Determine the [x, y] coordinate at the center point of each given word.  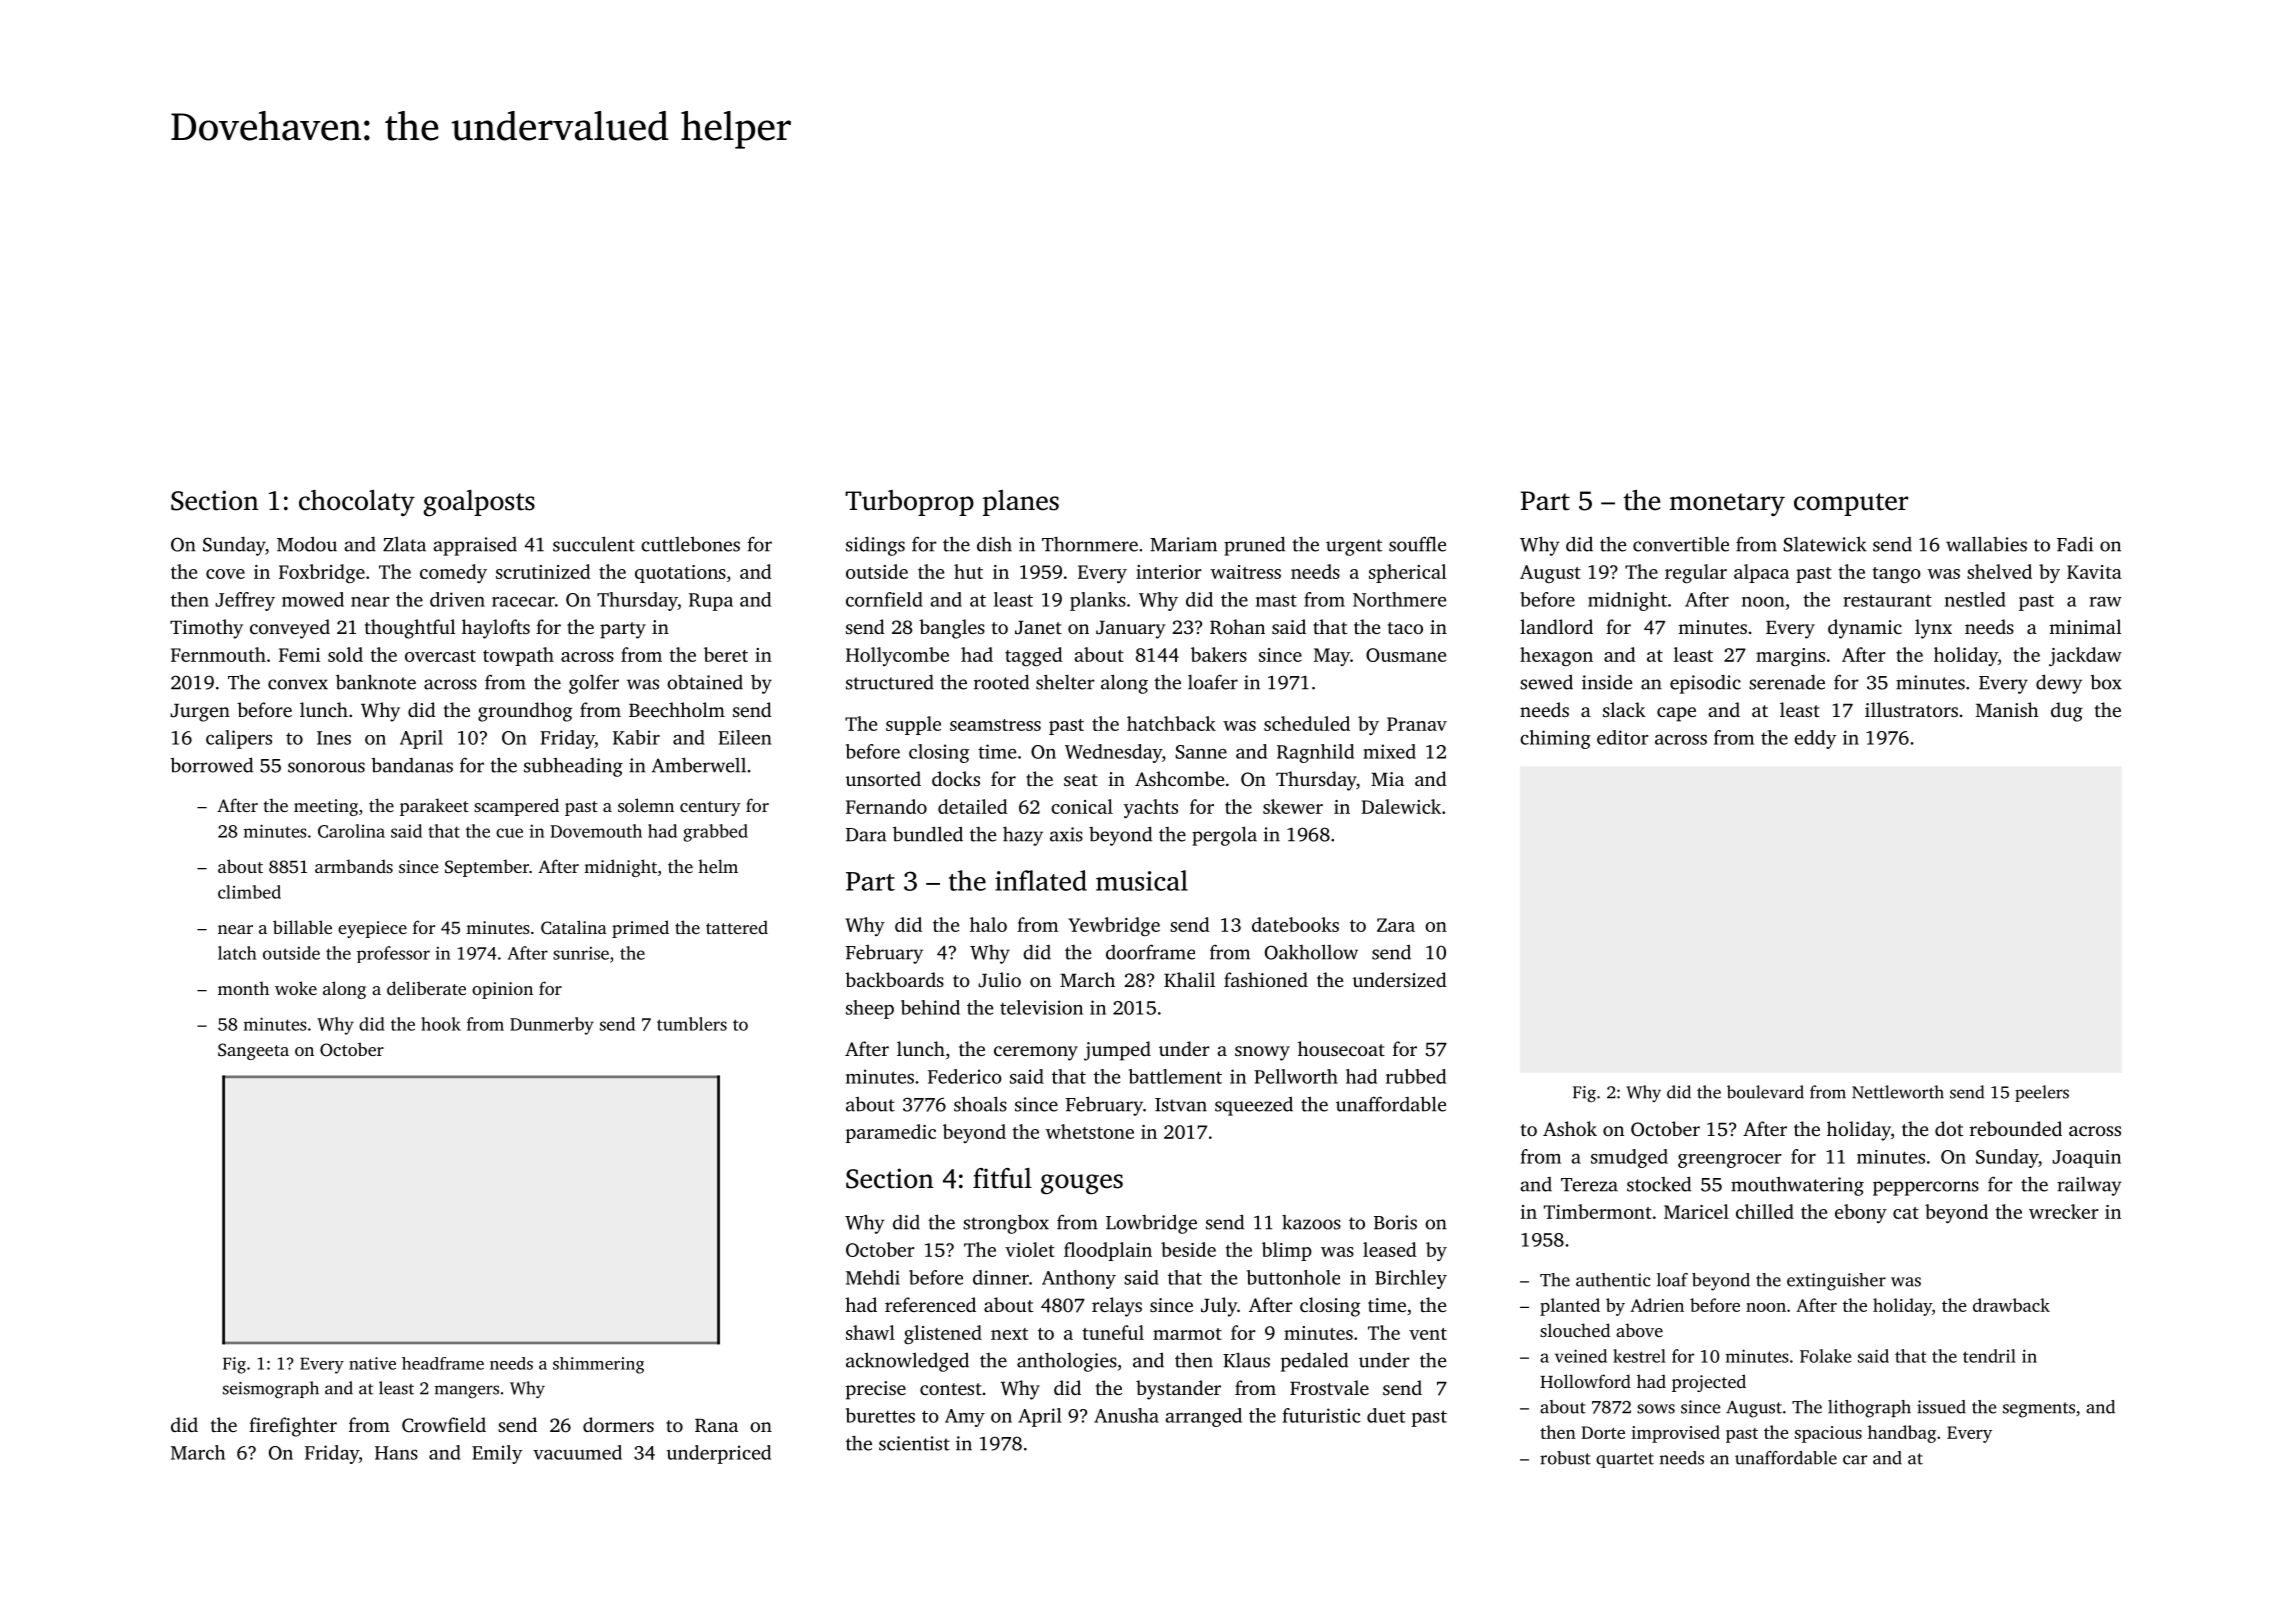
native [372, 1363]
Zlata [404, 544]
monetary [1727, 504]
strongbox [1006, 1224]
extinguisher [1836, 1282]
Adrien [1657, 1305]
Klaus [1246, 1360]
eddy [1815, 739]
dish [994, 544]
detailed [973, 806]
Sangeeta [253, 1051]
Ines [334, 738]
